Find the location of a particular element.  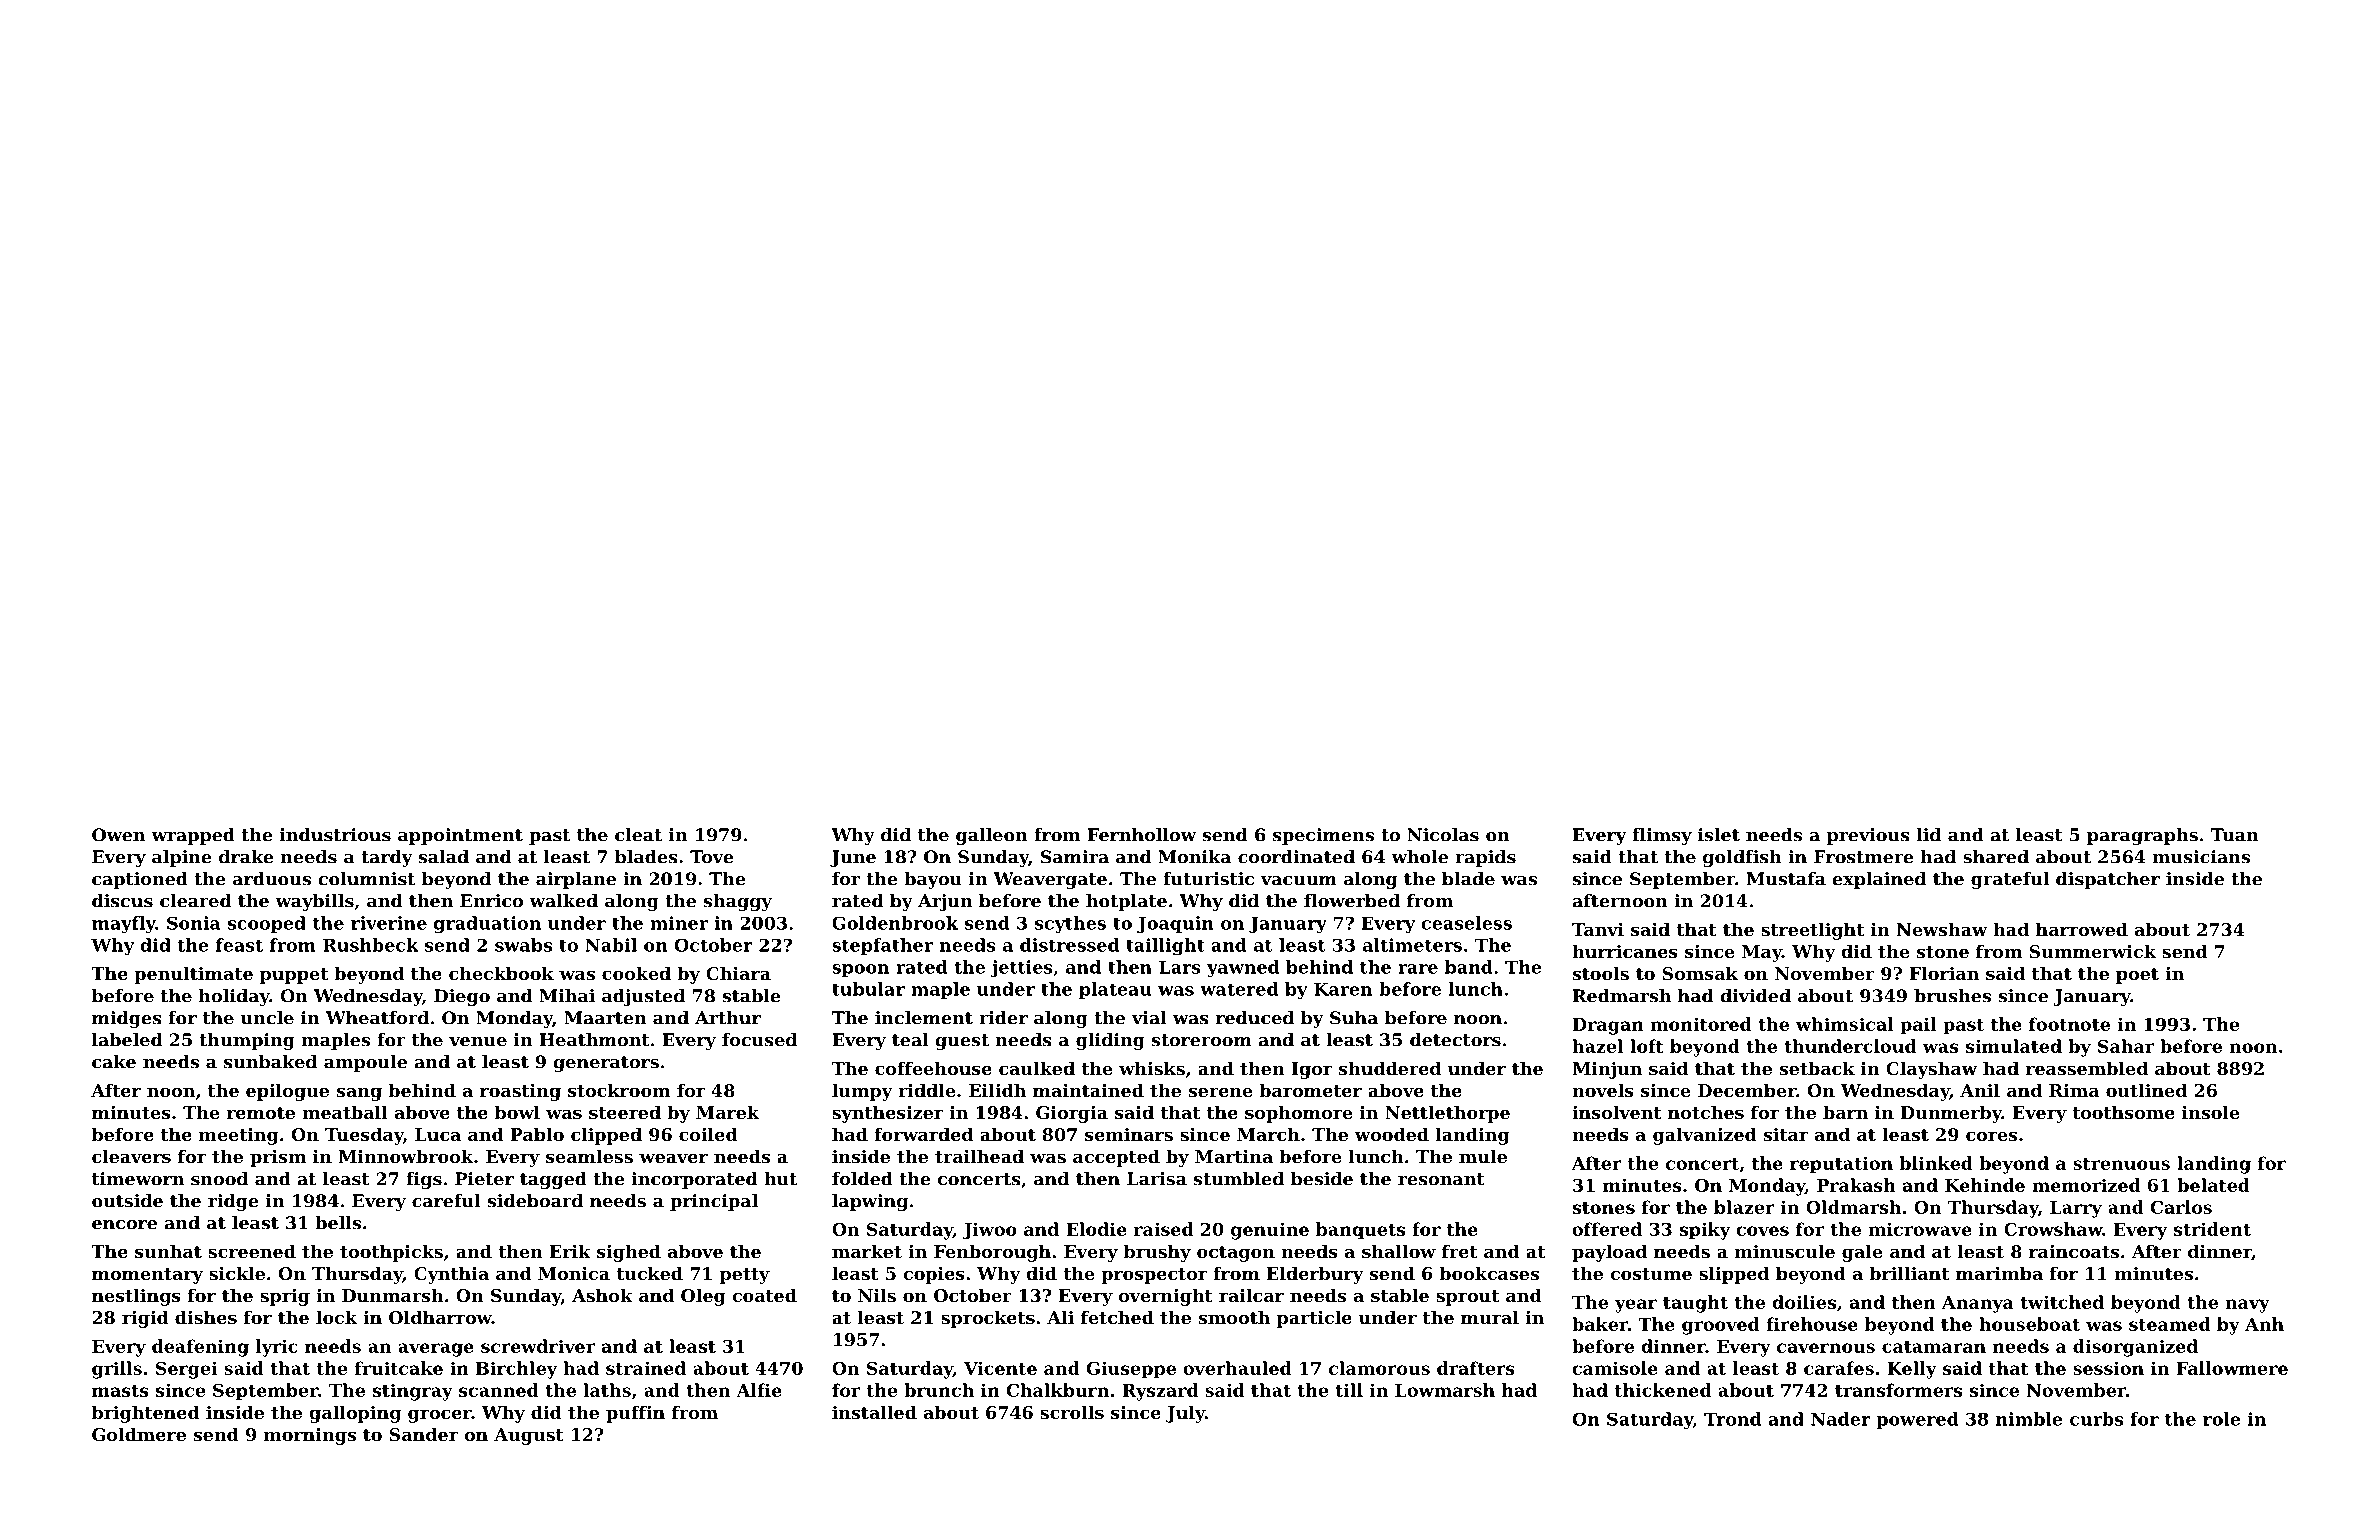

curbs is located at coordinates (2096, 1419).
